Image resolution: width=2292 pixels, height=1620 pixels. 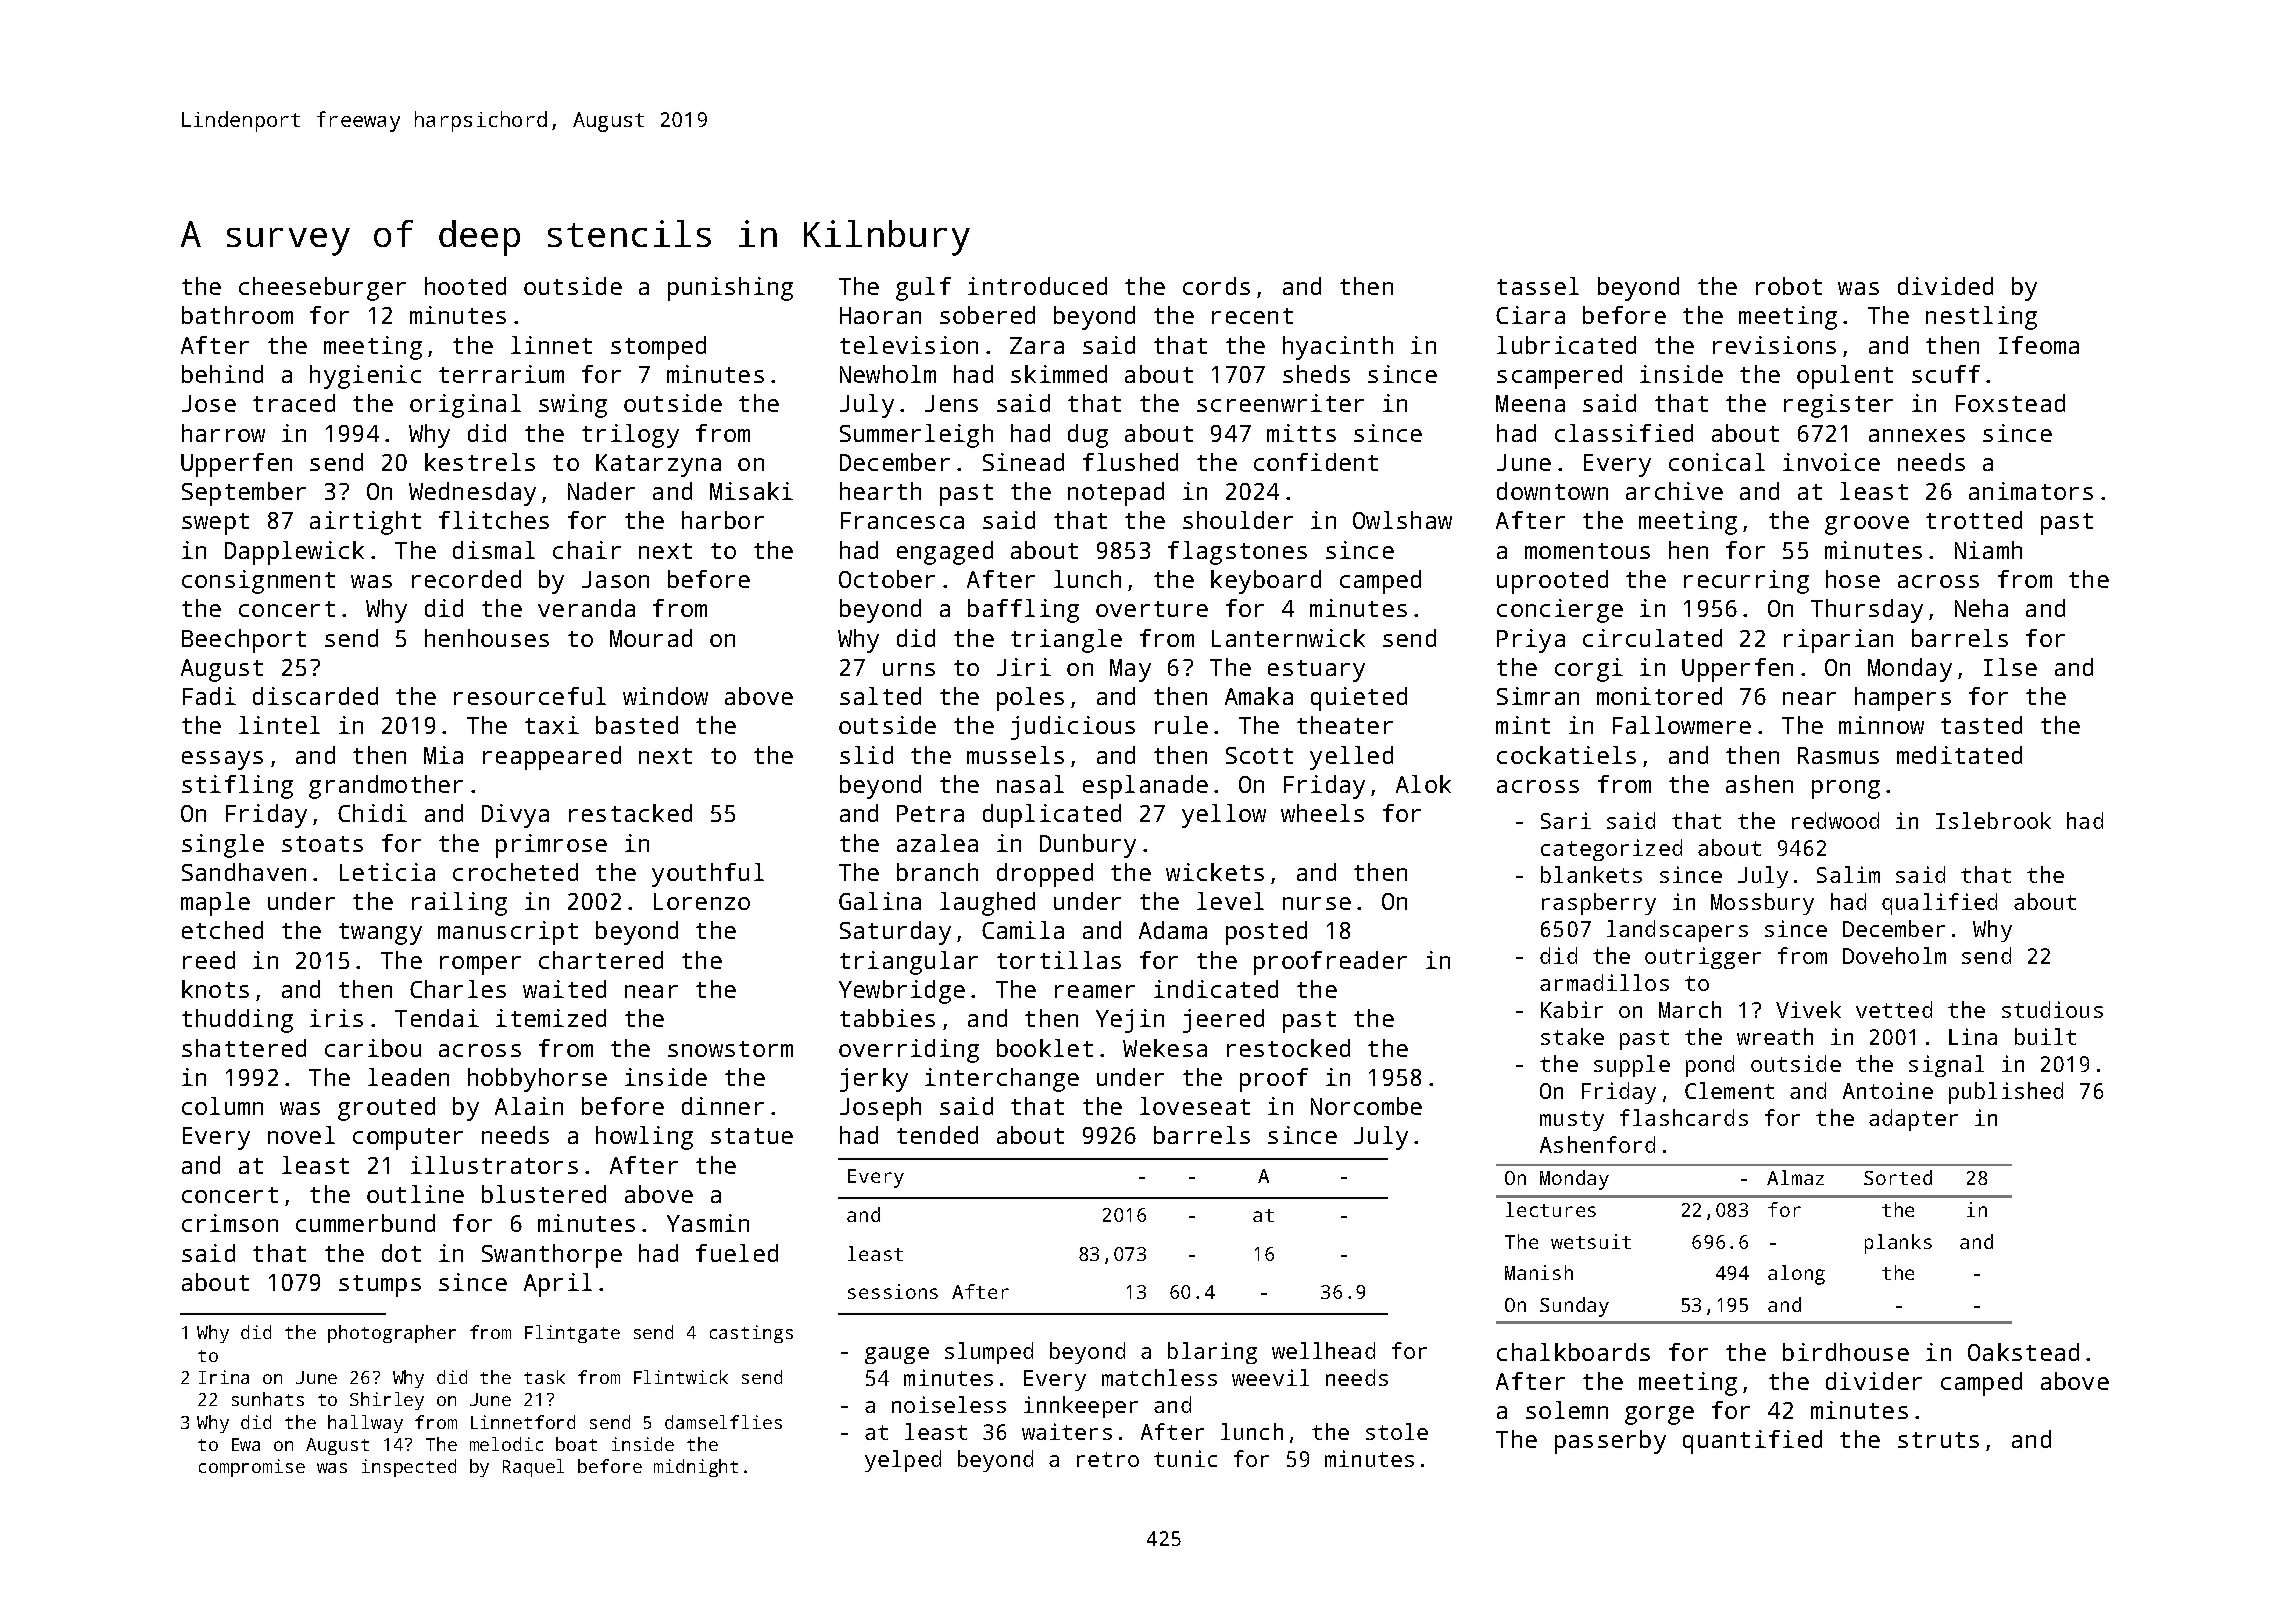 What do you see at coordinates (380, 1286) in the screenshot?
I see `stumps` at bounding box center [380, 1286].
